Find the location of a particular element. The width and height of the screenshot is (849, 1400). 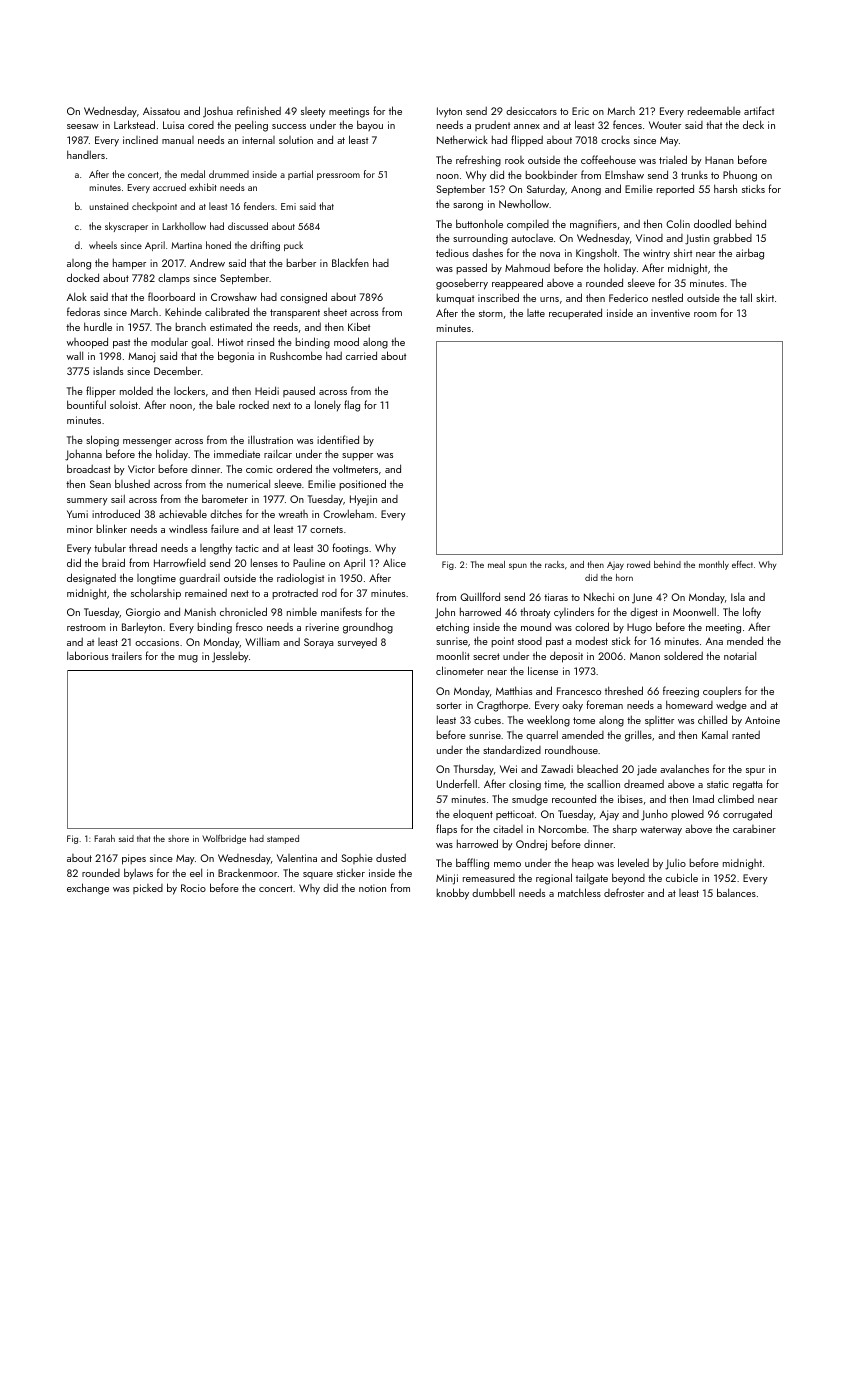

desiccators is located at coordinates (531, 111).
